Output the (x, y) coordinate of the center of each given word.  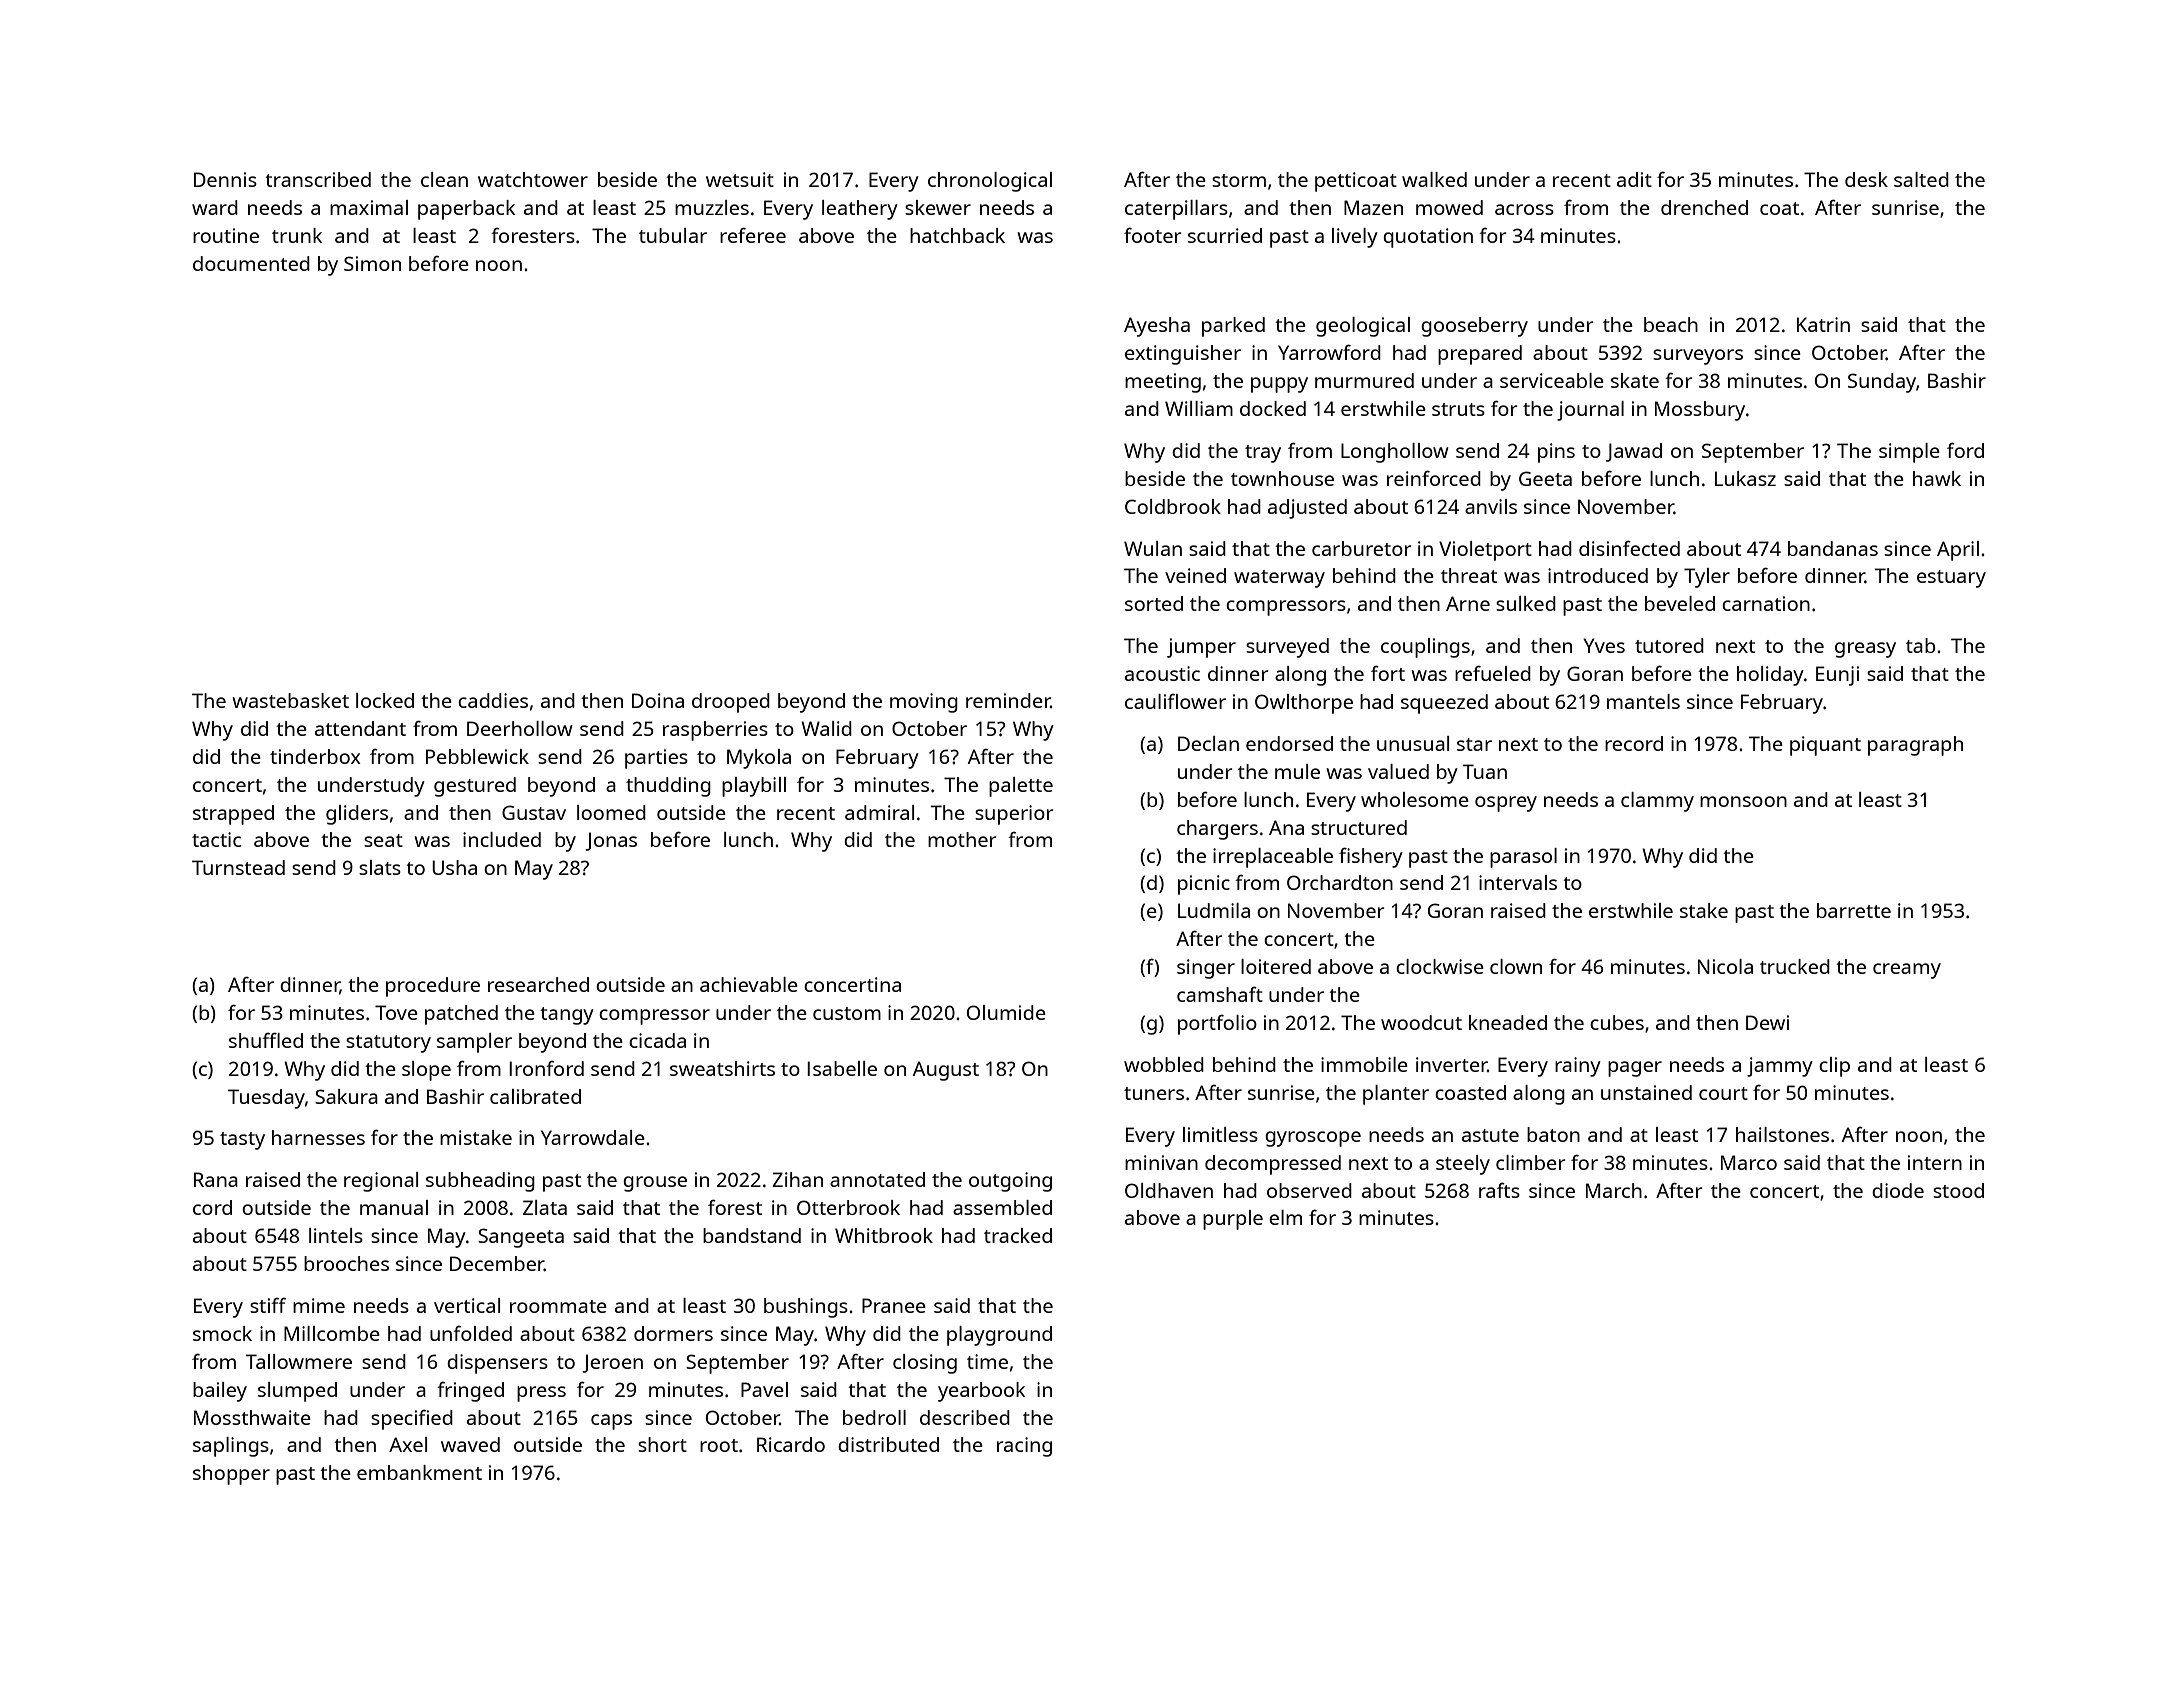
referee (753, 235)
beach (1671, 324)
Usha (454, 867)
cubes (1617, 1022)
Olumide (1006, 1012)
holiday (1770, 676)
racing (1024, 1447)
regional (381, 1182)
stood (1958, 1190)
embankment (419, 1472)
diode (1898, 1190)
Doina (658, 700)
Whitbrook (884, 1235)
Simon (372, 263)
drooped (731, 703)
